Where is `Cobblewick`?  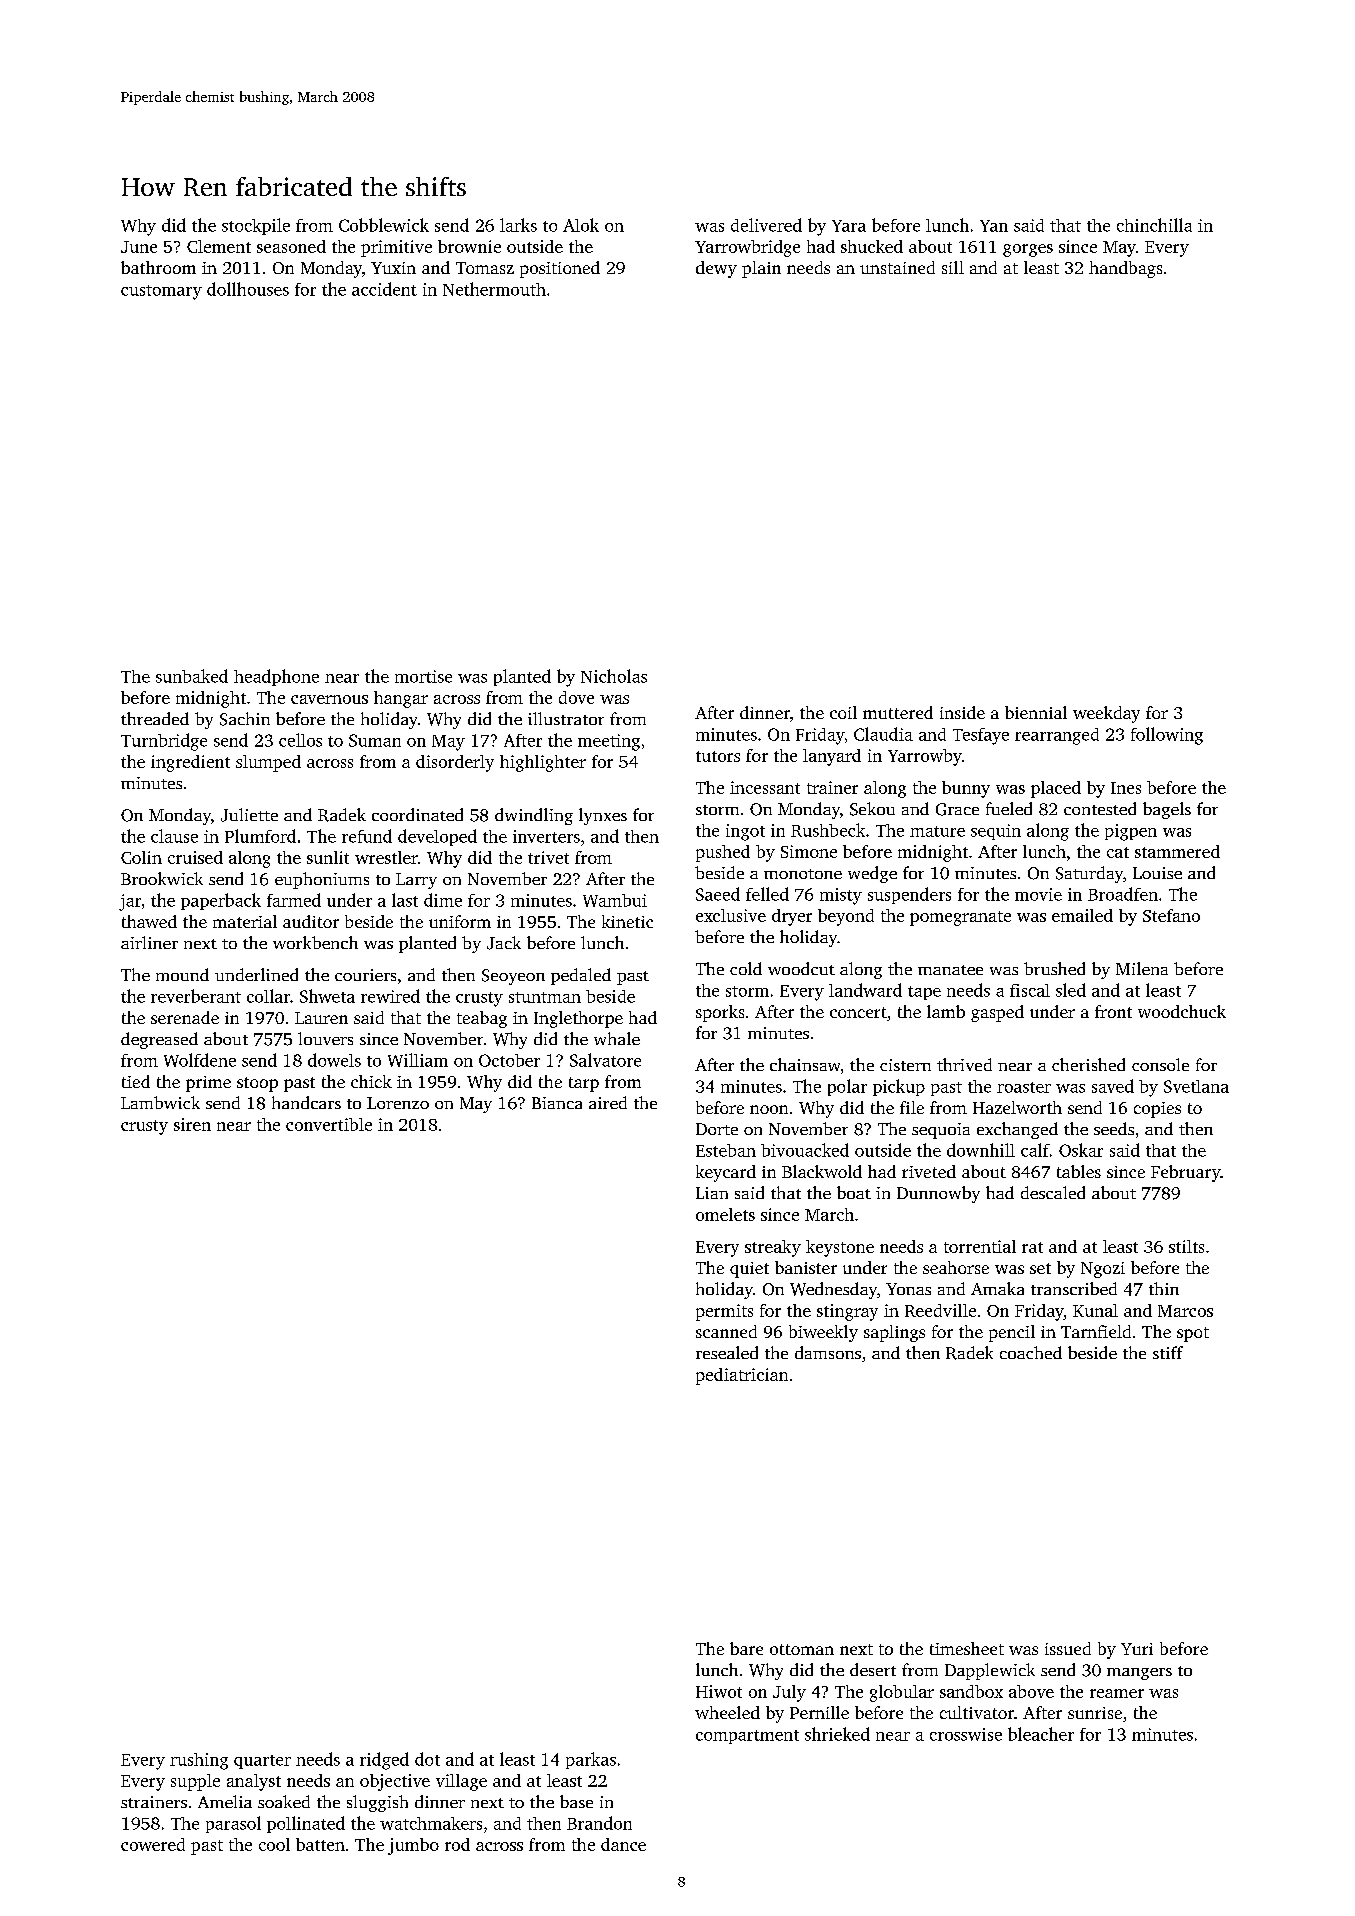 Cobblewick is located at coordinates (384, 225).
